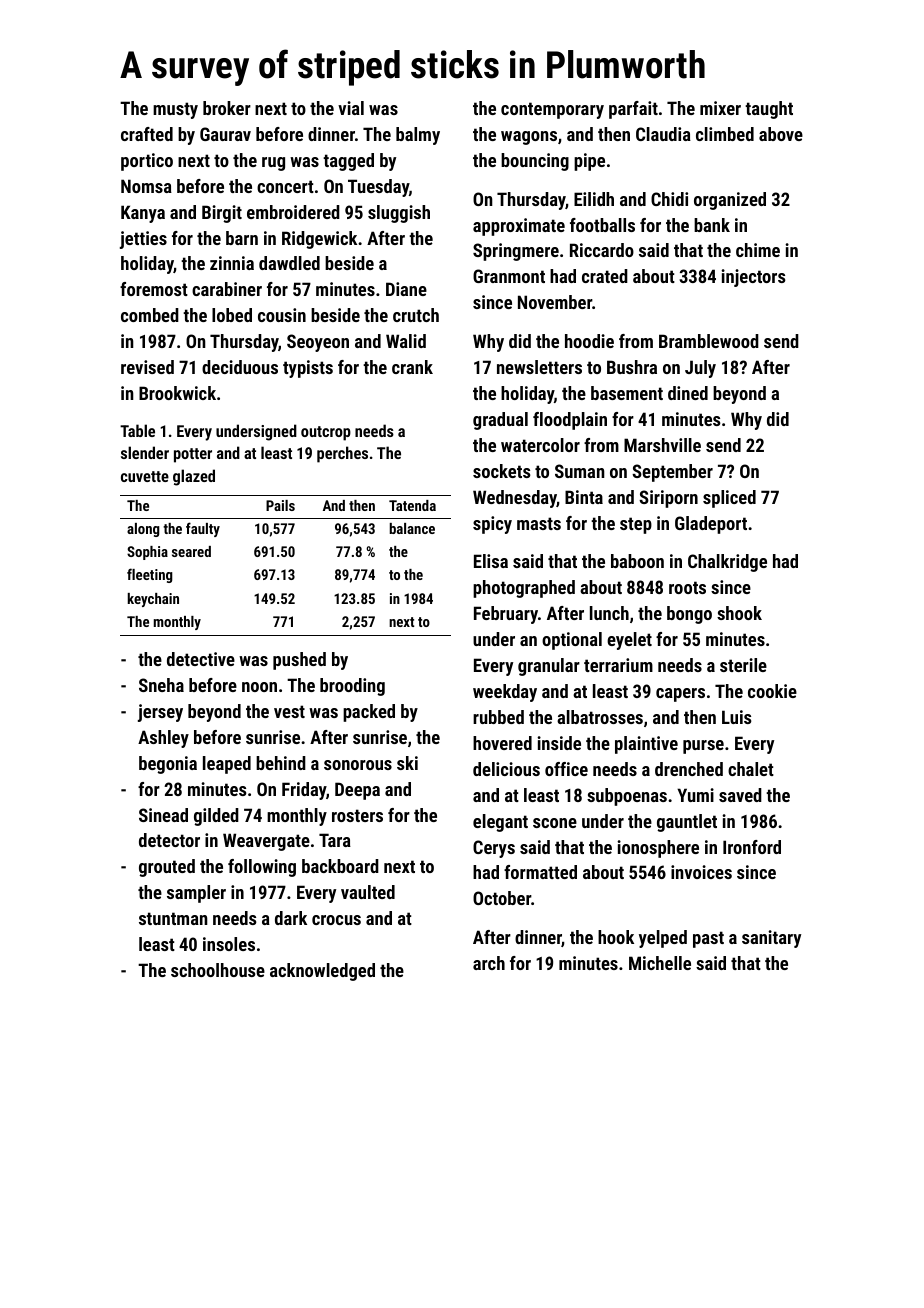 The height and width of the screenshot is (1308, 924). What do you see at coordinates (153, 600) in the screenshot?
I see `keychain` at bounding box center [153, 600].
